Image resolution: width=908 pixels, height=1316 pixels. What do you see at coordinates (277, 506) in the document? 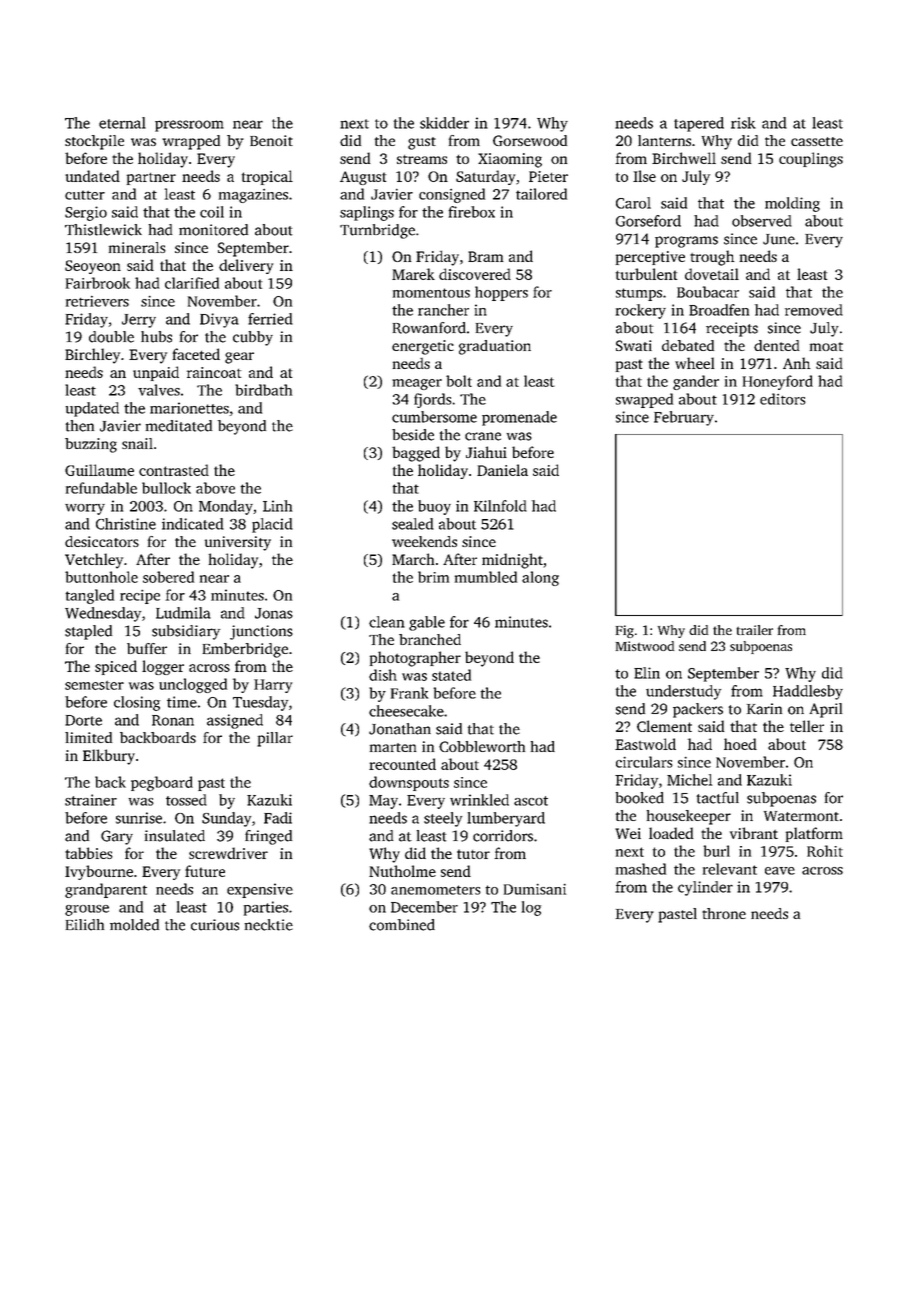
I see `Linh` at bounding box center [277, 506].
